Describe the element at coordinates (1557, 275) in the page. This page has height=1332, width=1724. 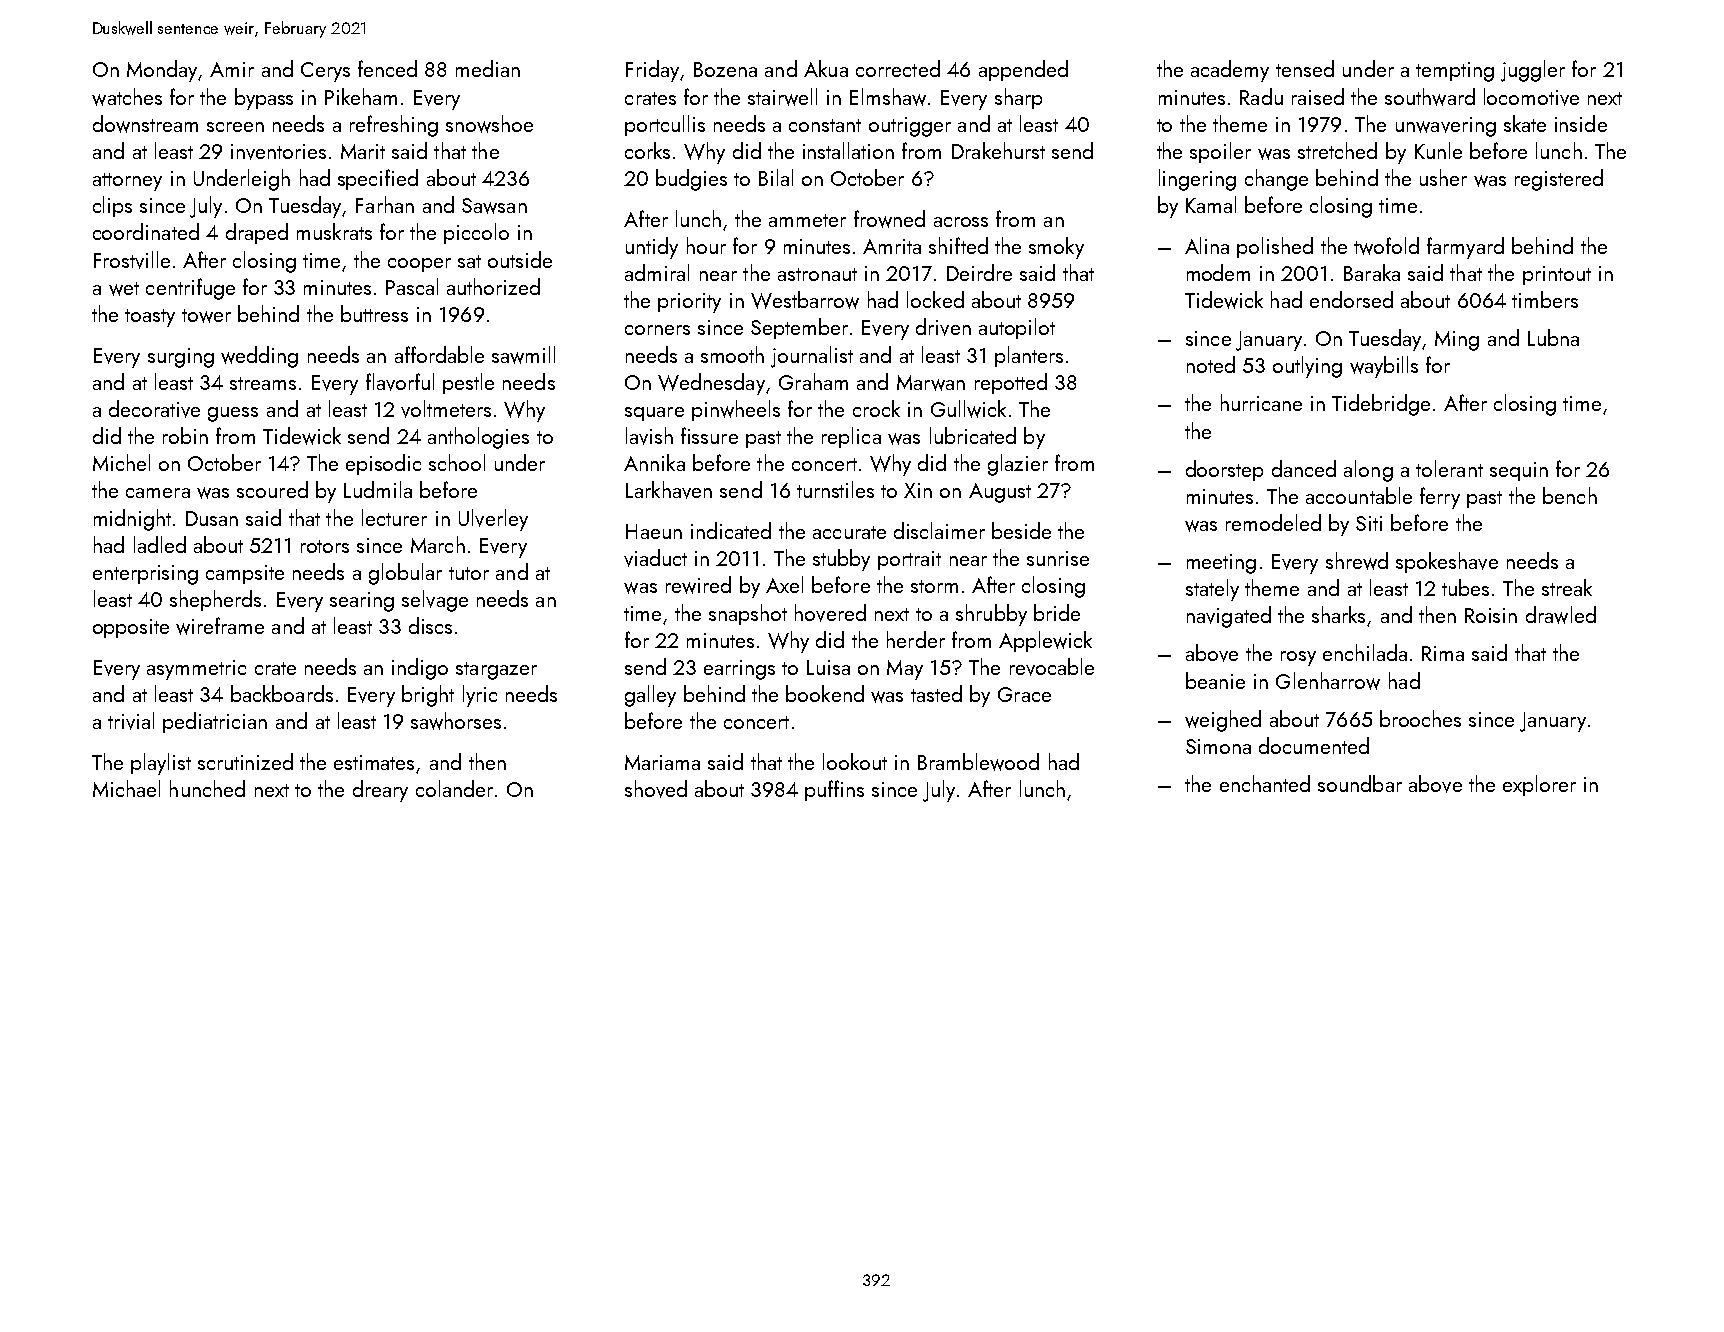
I see `printout` at that location.
